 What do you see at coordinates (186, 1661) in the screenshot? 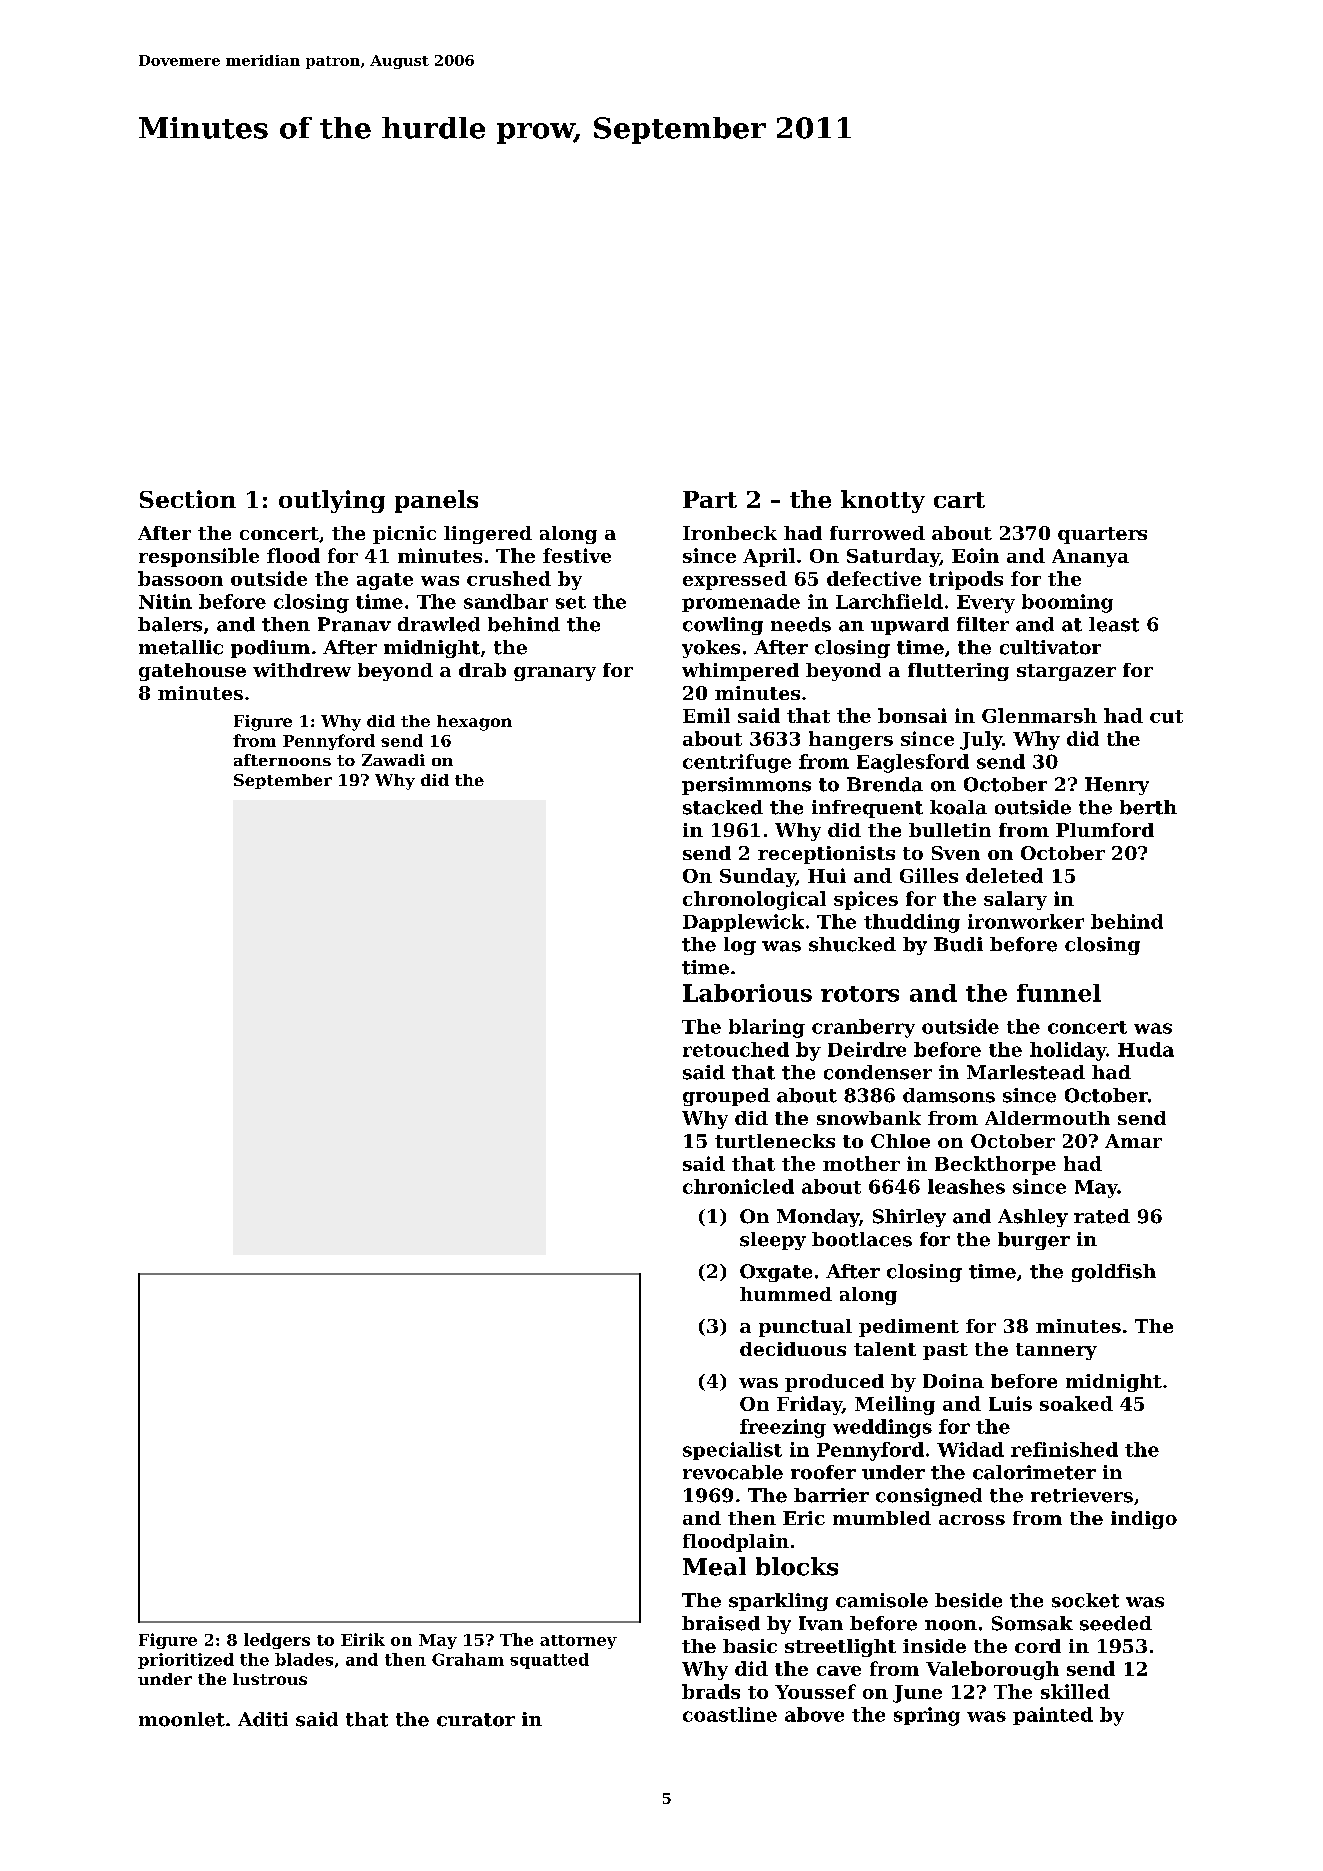
I see `prioritized` at bounding box center [186, 1661].
